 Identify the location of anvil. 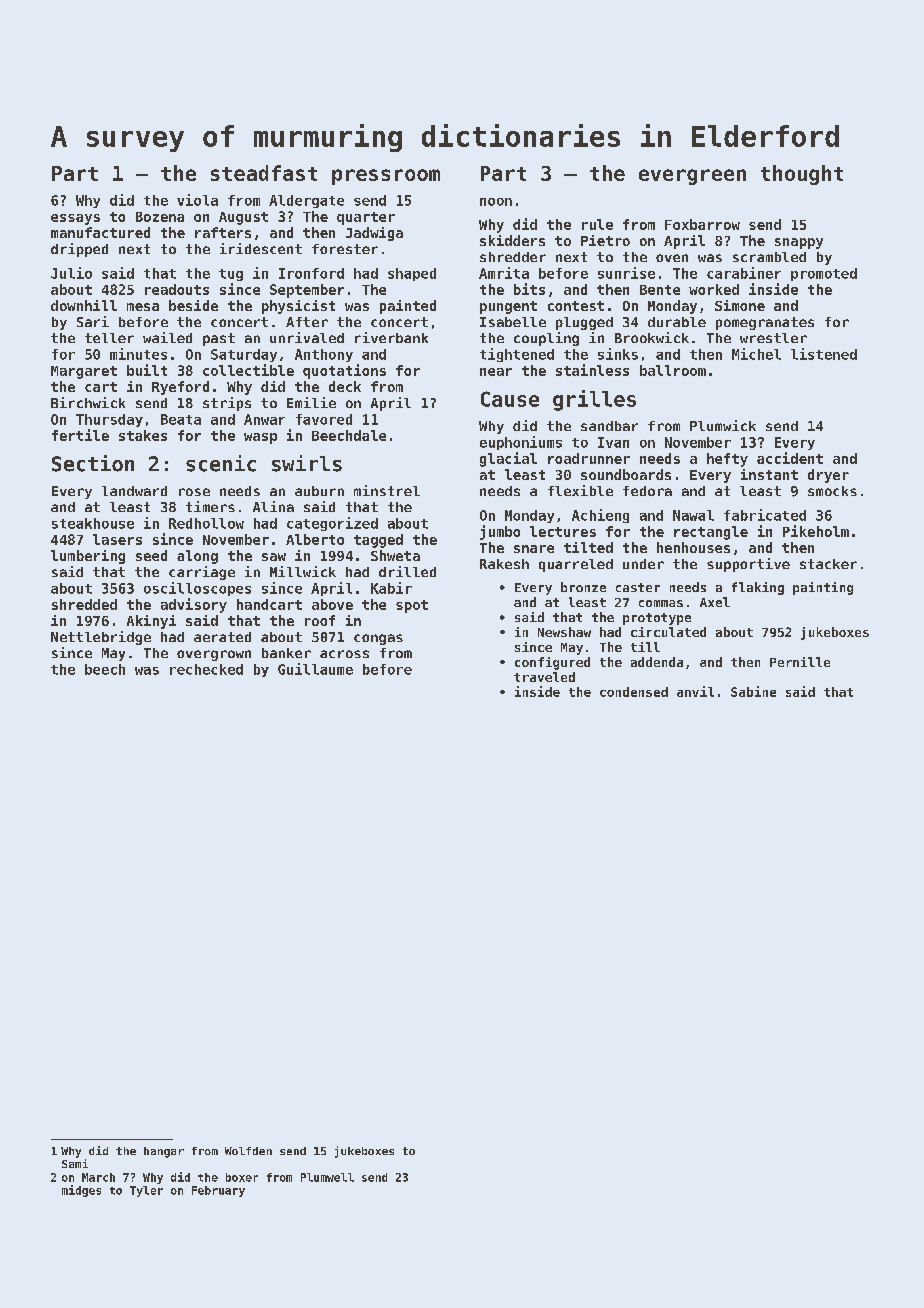
(695, 691).
